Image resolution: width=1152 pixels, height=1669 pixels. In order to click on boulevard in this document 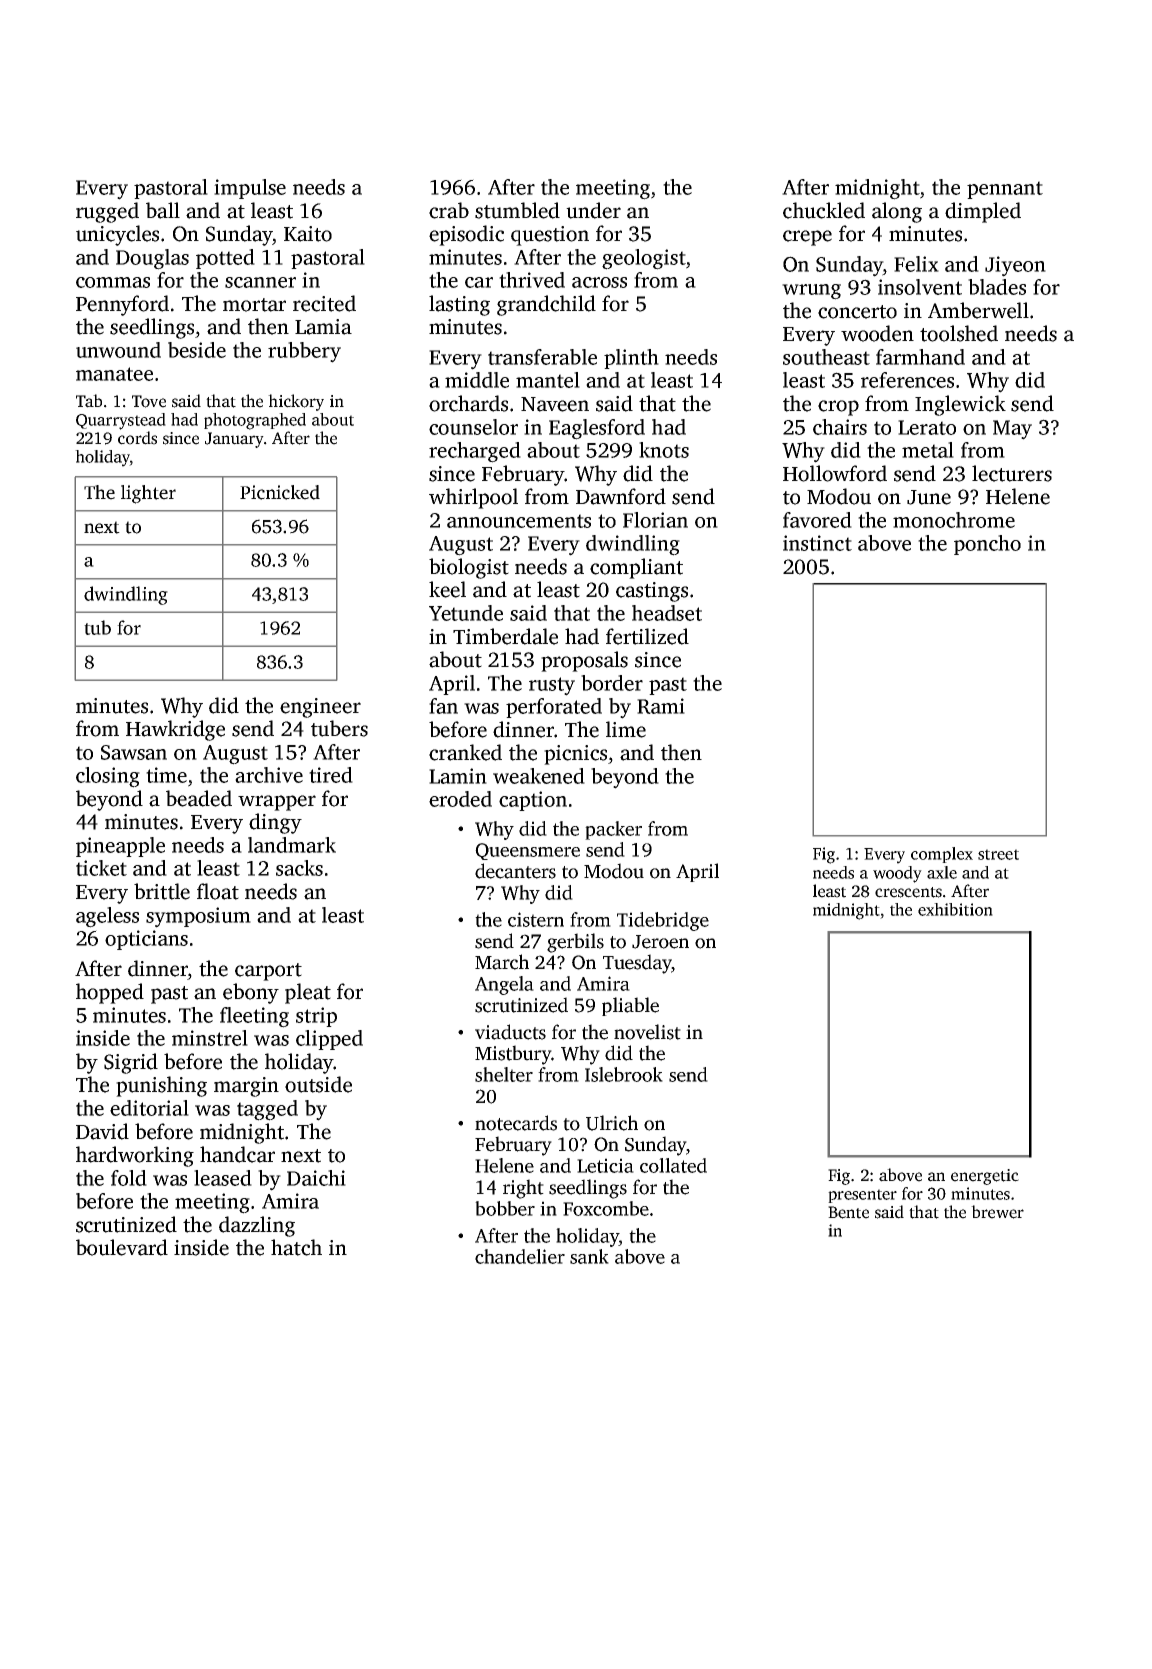, I will do `click(122, 1247)`.
